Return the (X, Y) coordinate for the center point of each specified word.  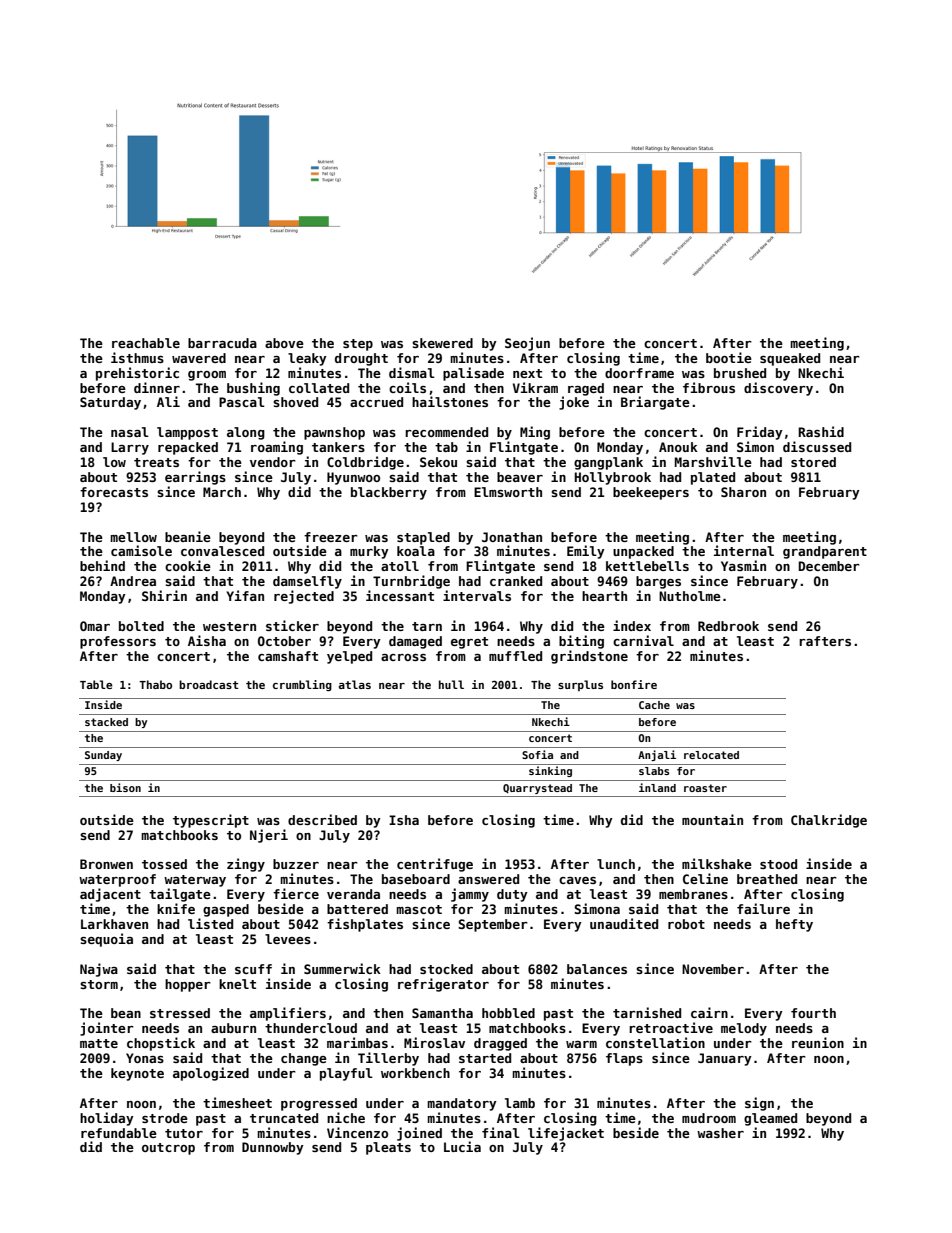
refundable (119, 1133)
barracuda (222, 343)
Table (96, 684)
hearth (604, 596)
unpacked (643, 552)
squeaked (790, 359)
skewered (442, 343)
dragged (500, 1044)
